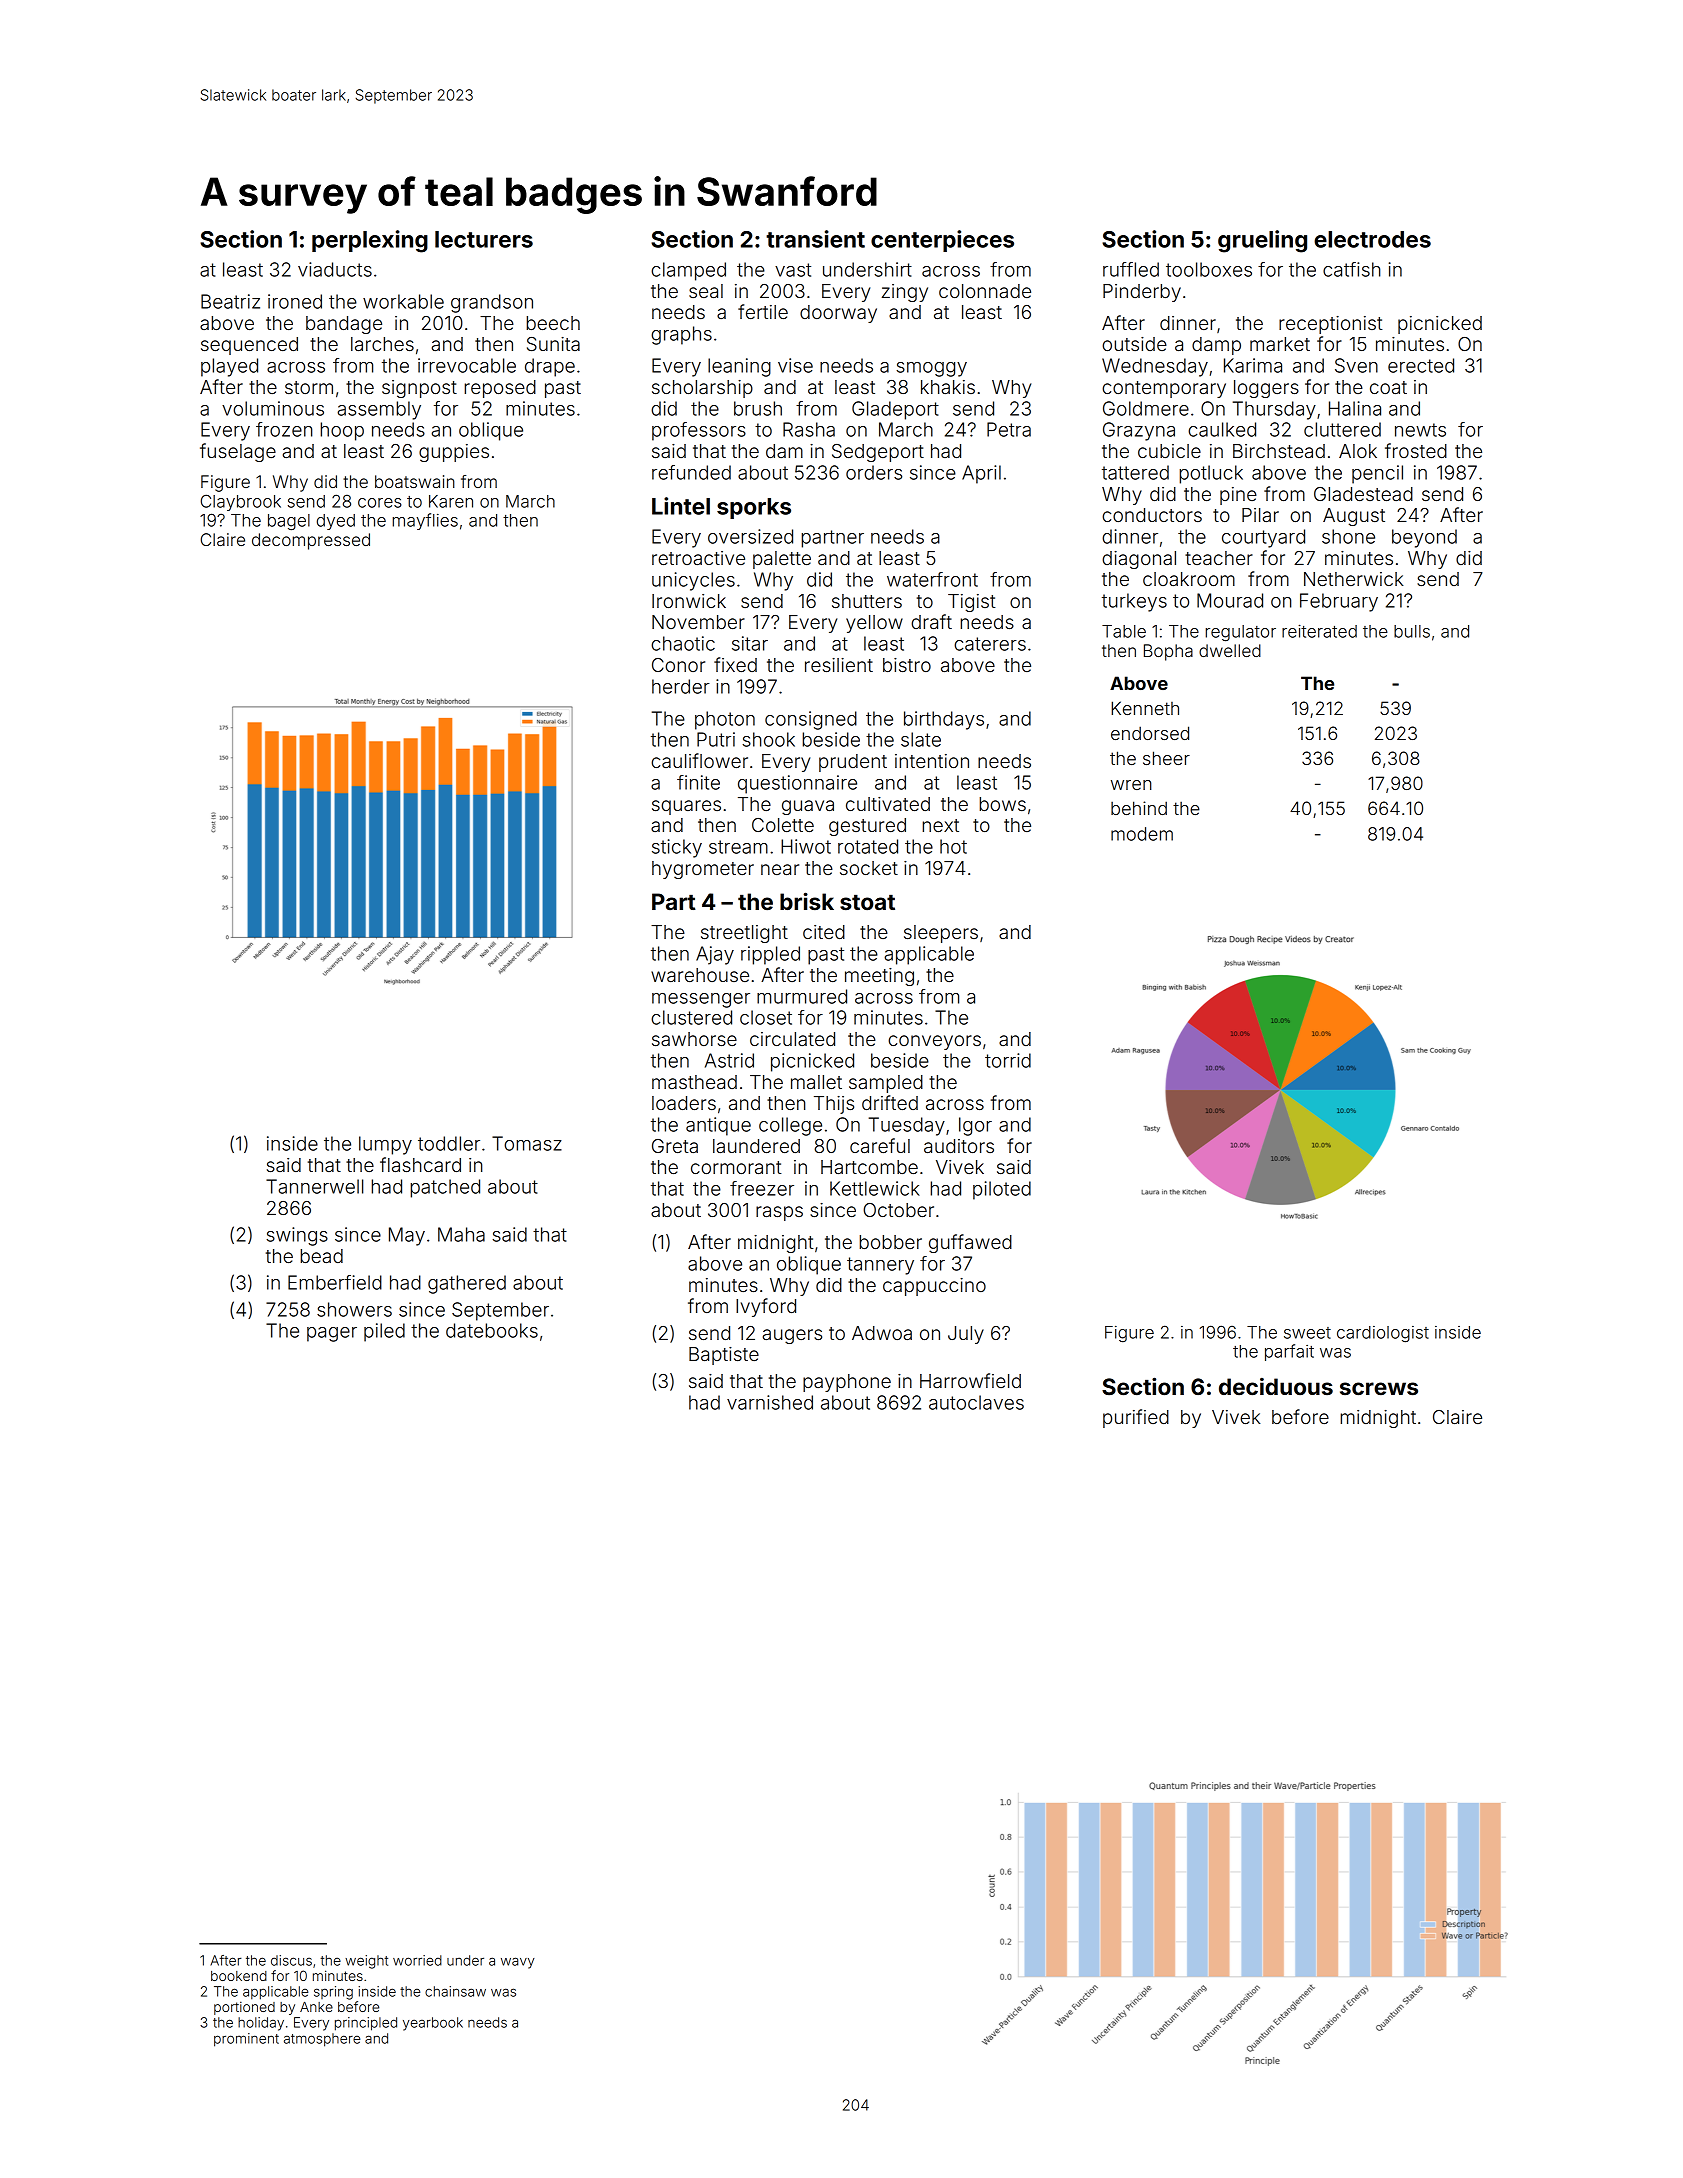 This screenshot has height=2178, width=1683. Describe the element at coordinates (972, 603) in the screenshot. I see `Tigist` at that location.
